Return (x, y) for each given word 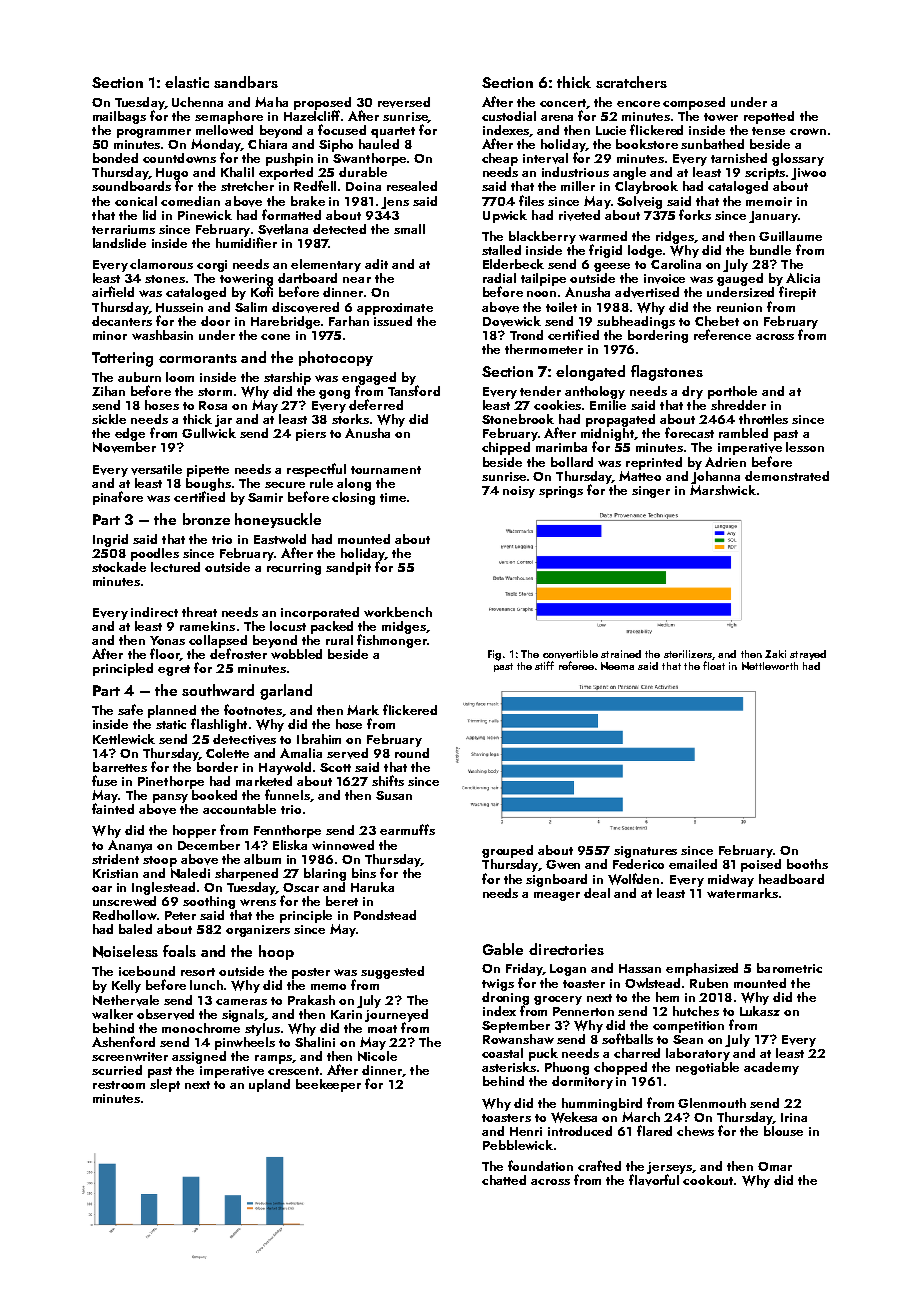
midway (731, 880)
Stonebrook (518, 419)
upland (269, 1085)
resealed (412, 186)
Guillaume (790, 236)
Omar (775, 1166)
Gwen (563, 864)
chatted (504, 1180)
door (215, 321)
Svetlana (283, 229)
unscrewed (124, 901)
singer (651, 492)
